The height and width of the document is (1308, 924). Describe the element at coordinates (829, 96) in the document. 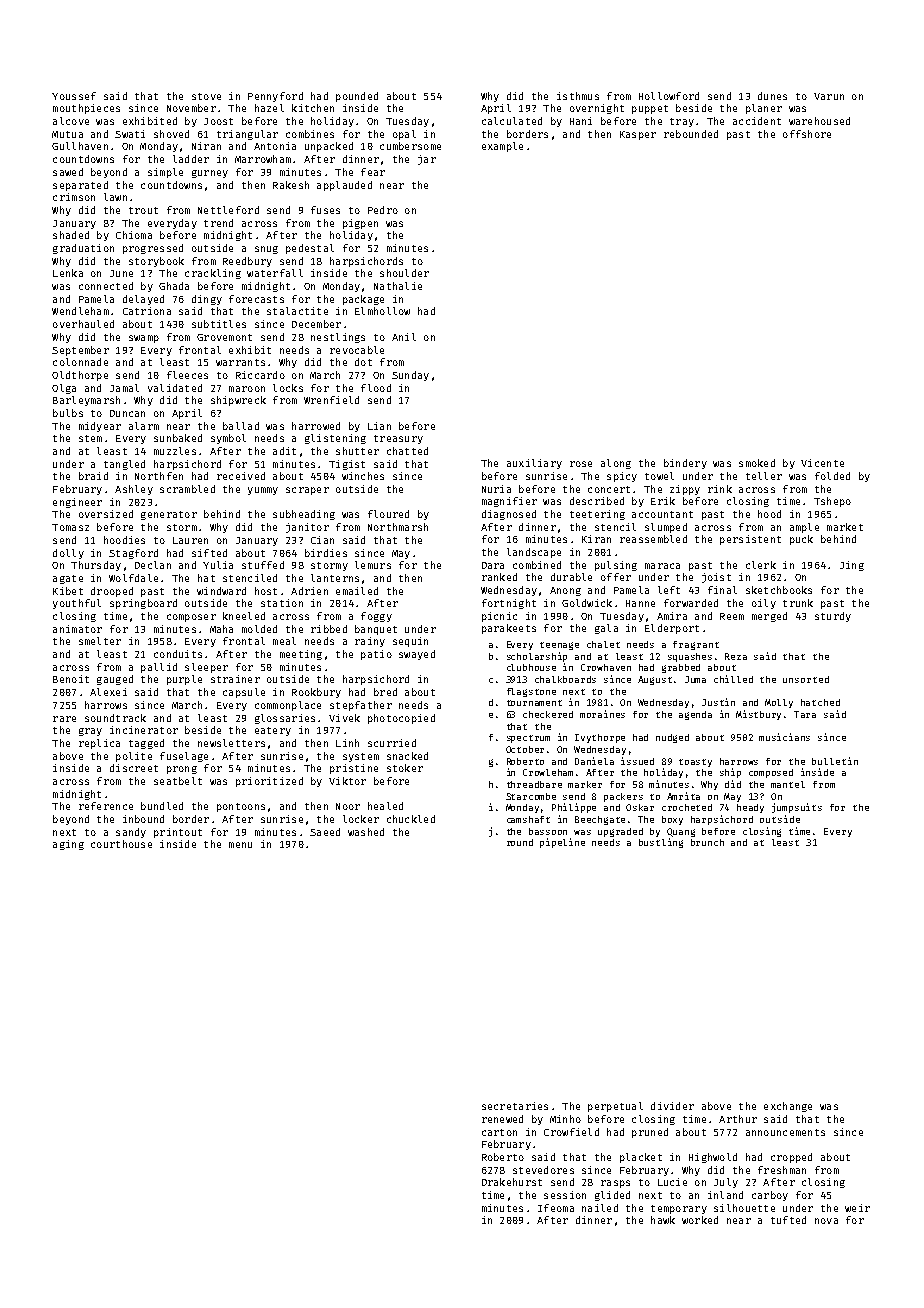

I see `Varun` at that location.
